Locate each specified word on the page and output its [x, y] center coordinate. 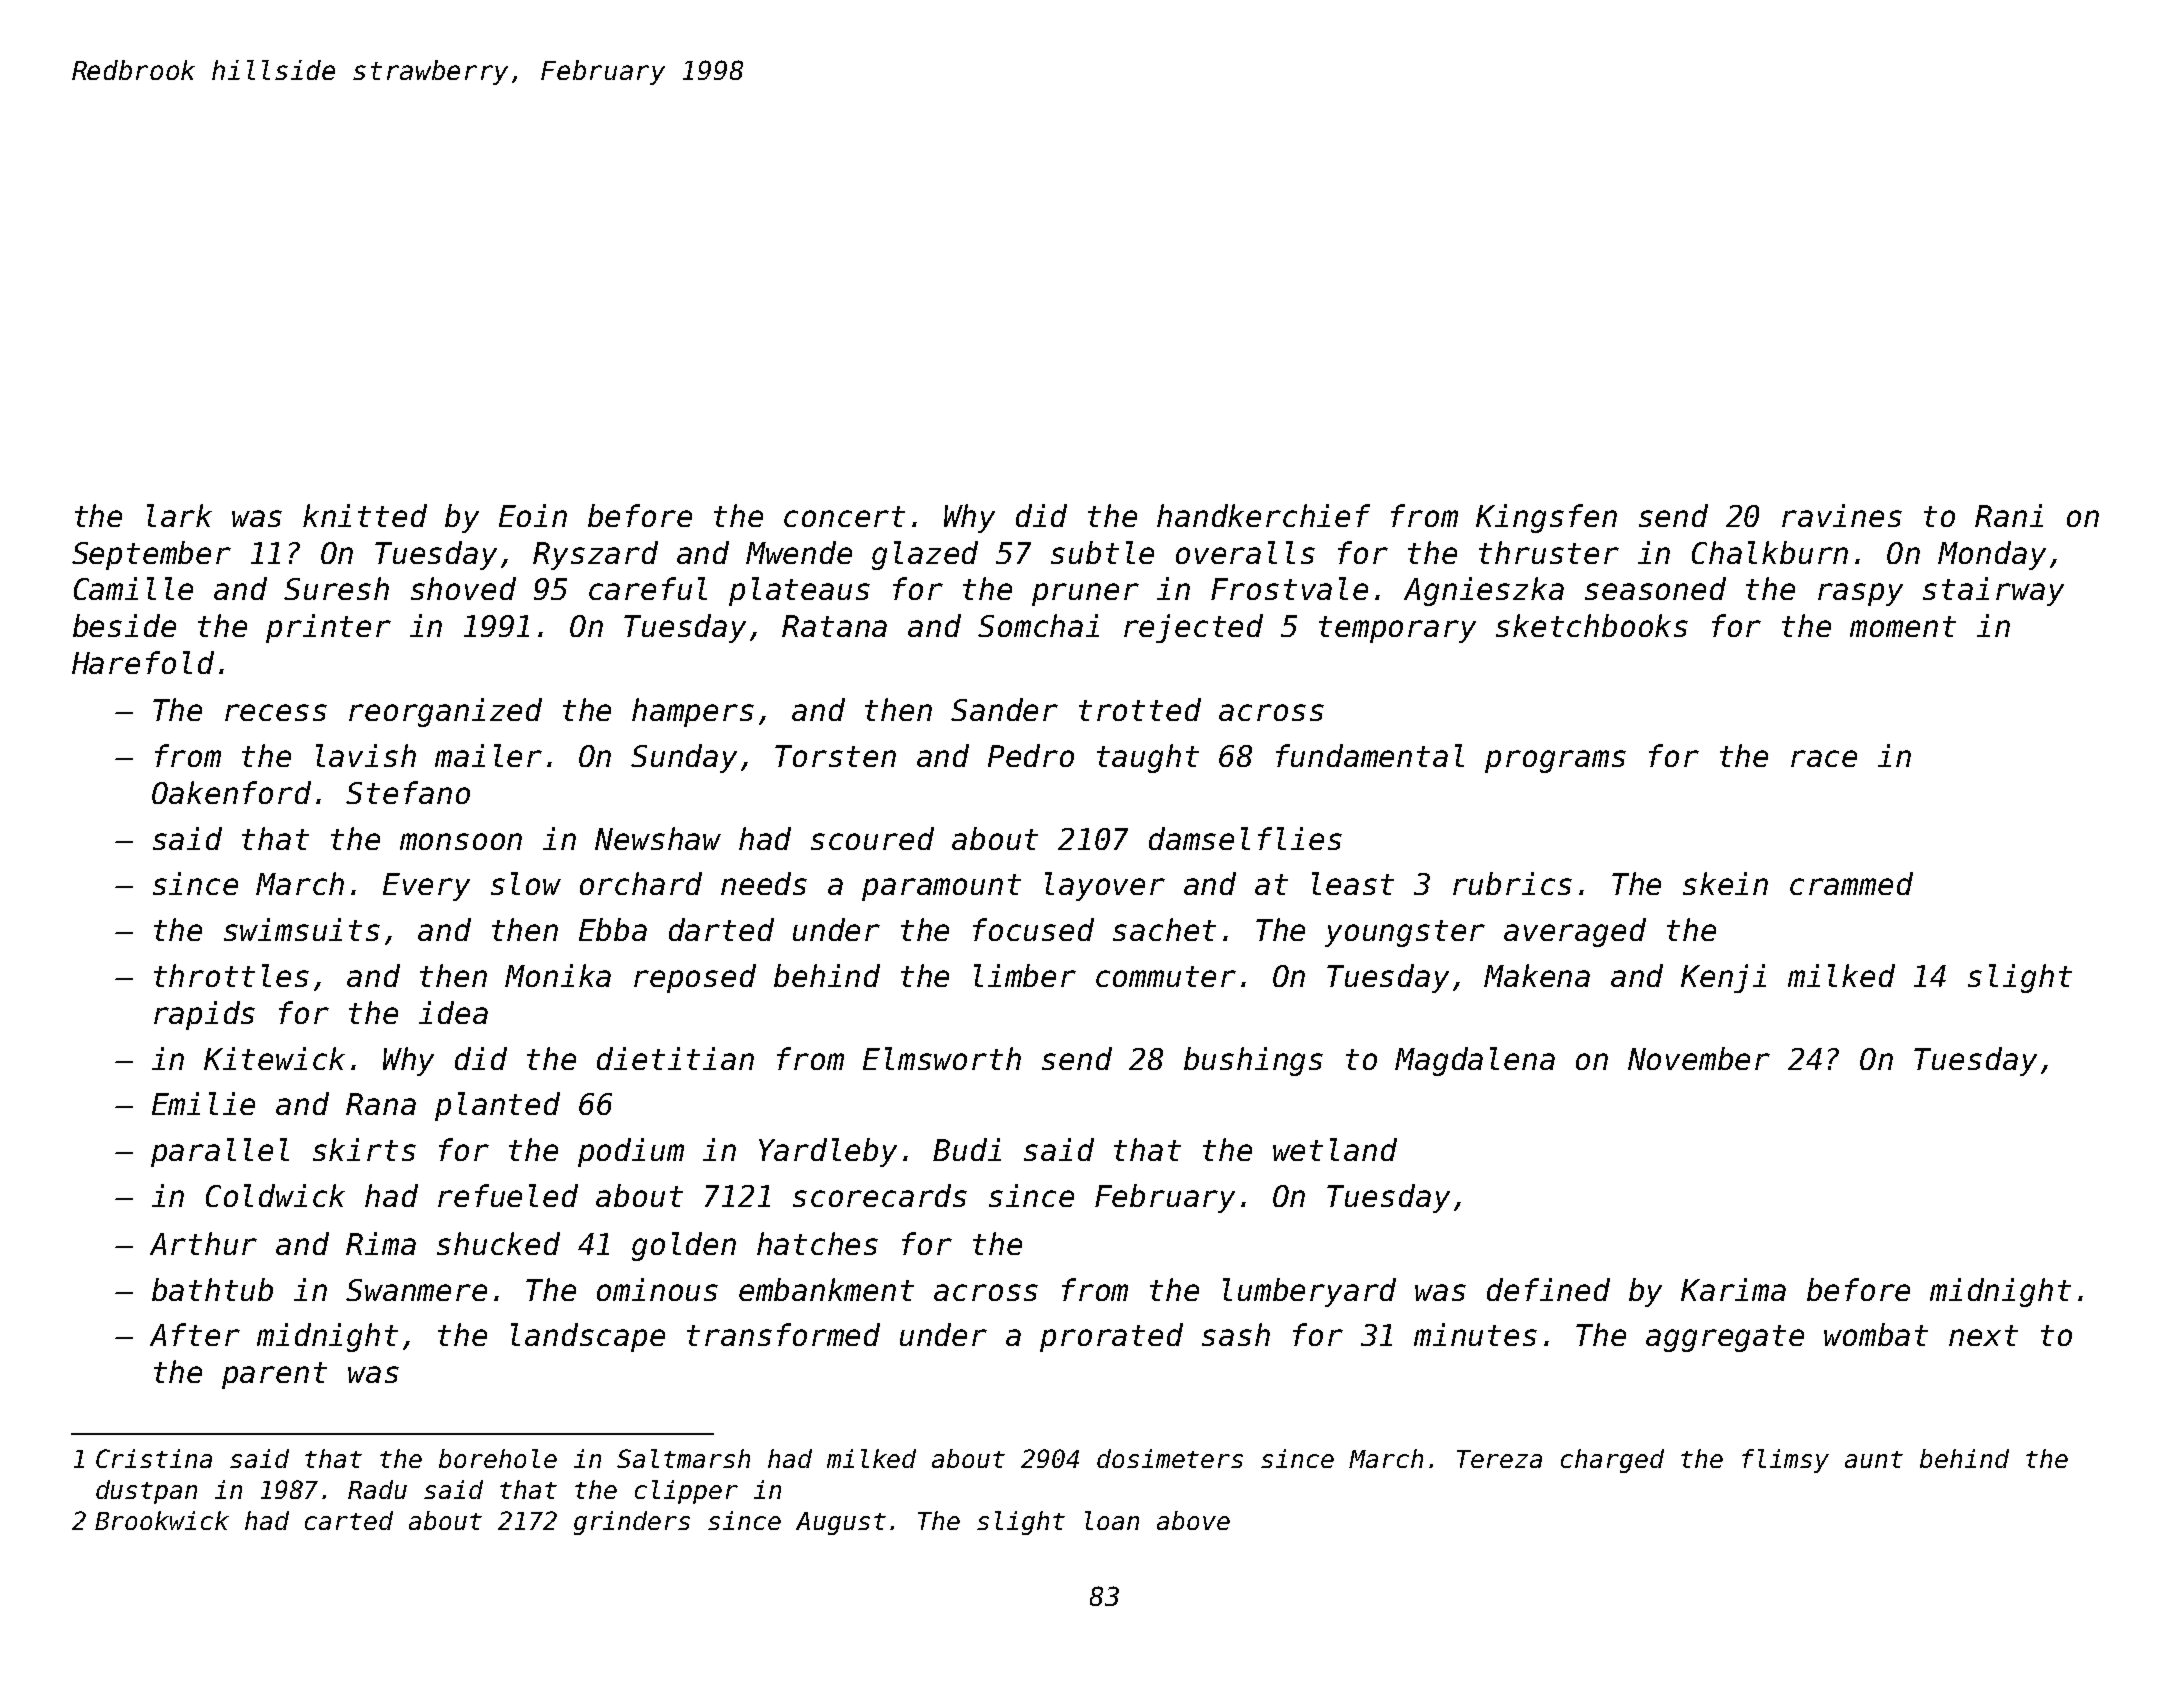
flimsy [1785, 1461]
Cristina [154, 1458]
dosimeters [1170, 1458]
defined [1548, 1289]
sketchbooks [1592, 625]
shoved [463, 588]
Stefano [408, 792]
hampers [693, 712]
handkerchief [1263, 515]
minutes [1475, 1334]
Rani [2009, 515]
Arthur [203, 1243]
